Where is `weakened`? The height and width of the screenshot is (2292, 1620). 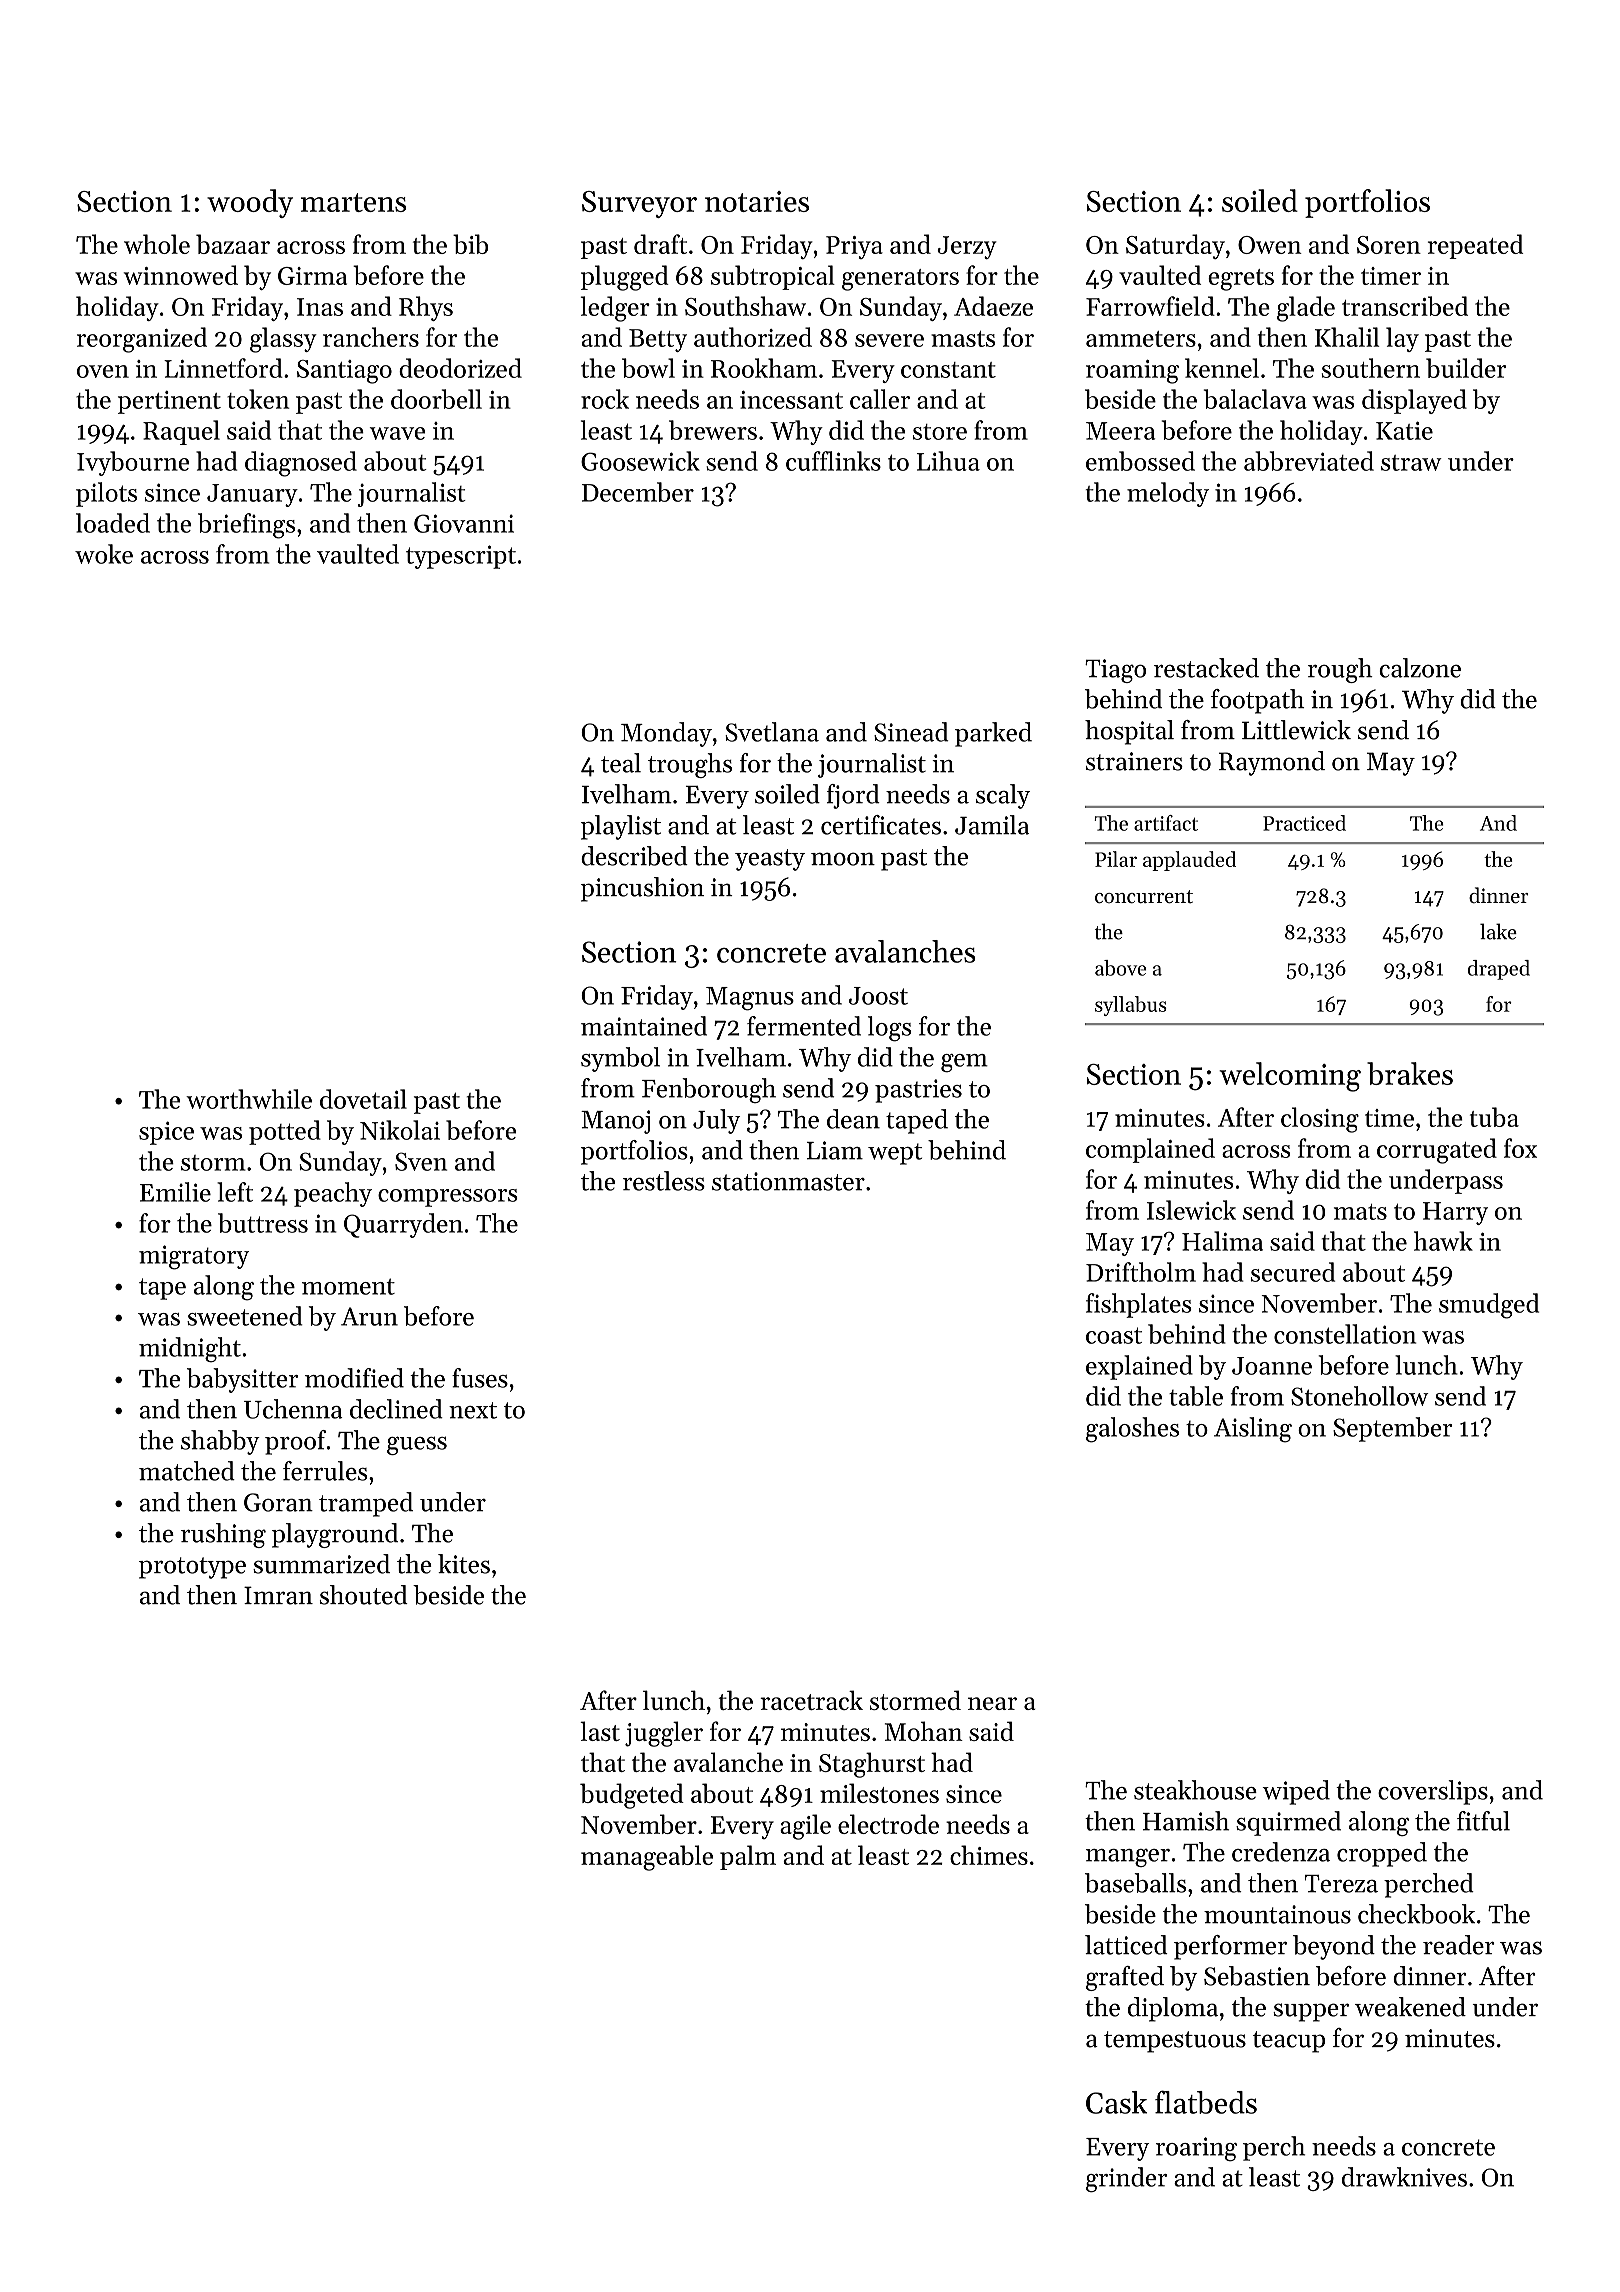 weakened is located at coordinates (1410, 2007).
